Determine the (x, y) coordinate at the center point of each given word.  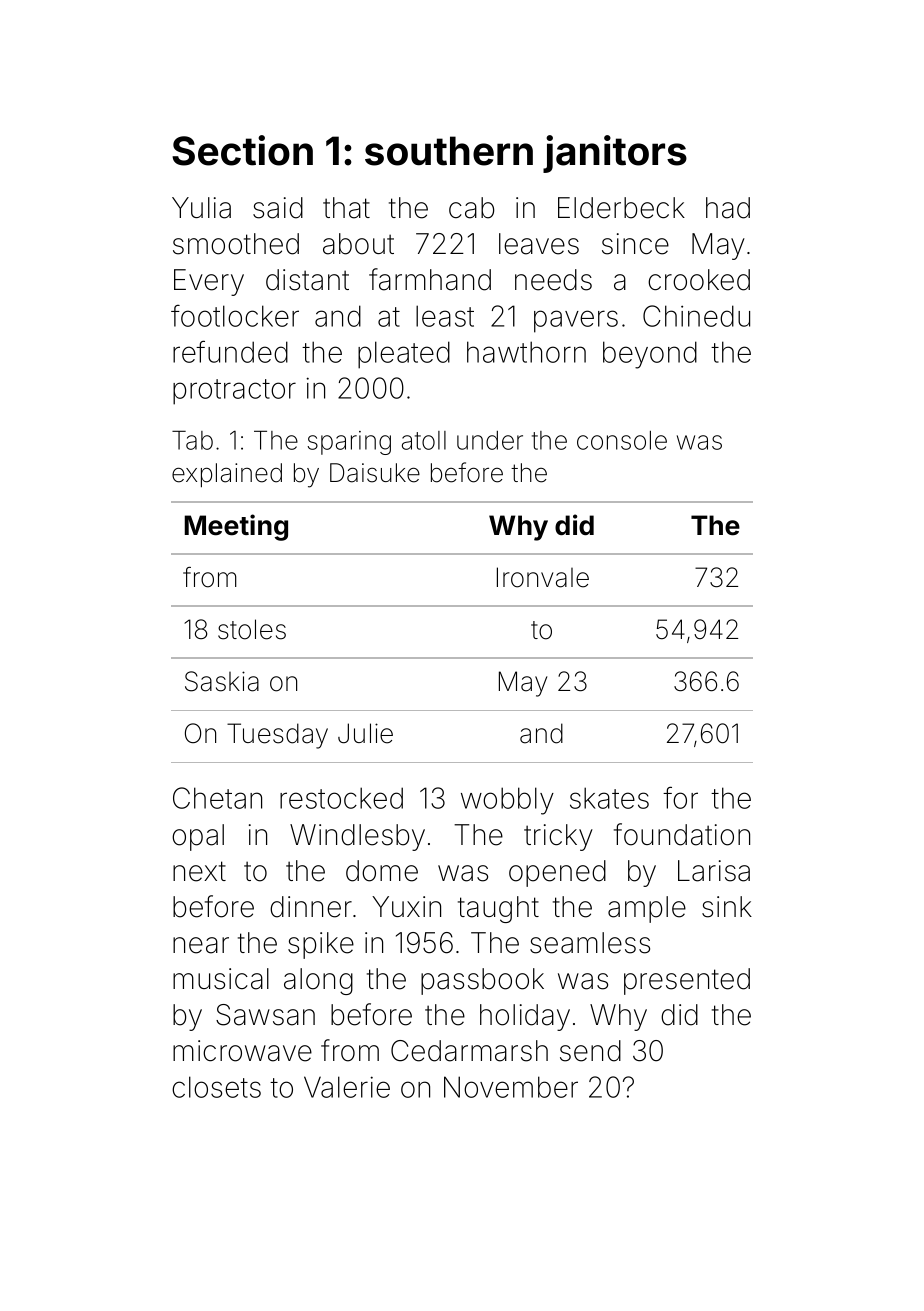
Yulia (201, 208)
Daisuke (375, 473)
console (622, 440)
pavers (576, 321)
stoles (252, 629)
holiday (525, 1017)
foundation (682, 834)
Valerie (347, 1087)
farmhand (430, 279)
